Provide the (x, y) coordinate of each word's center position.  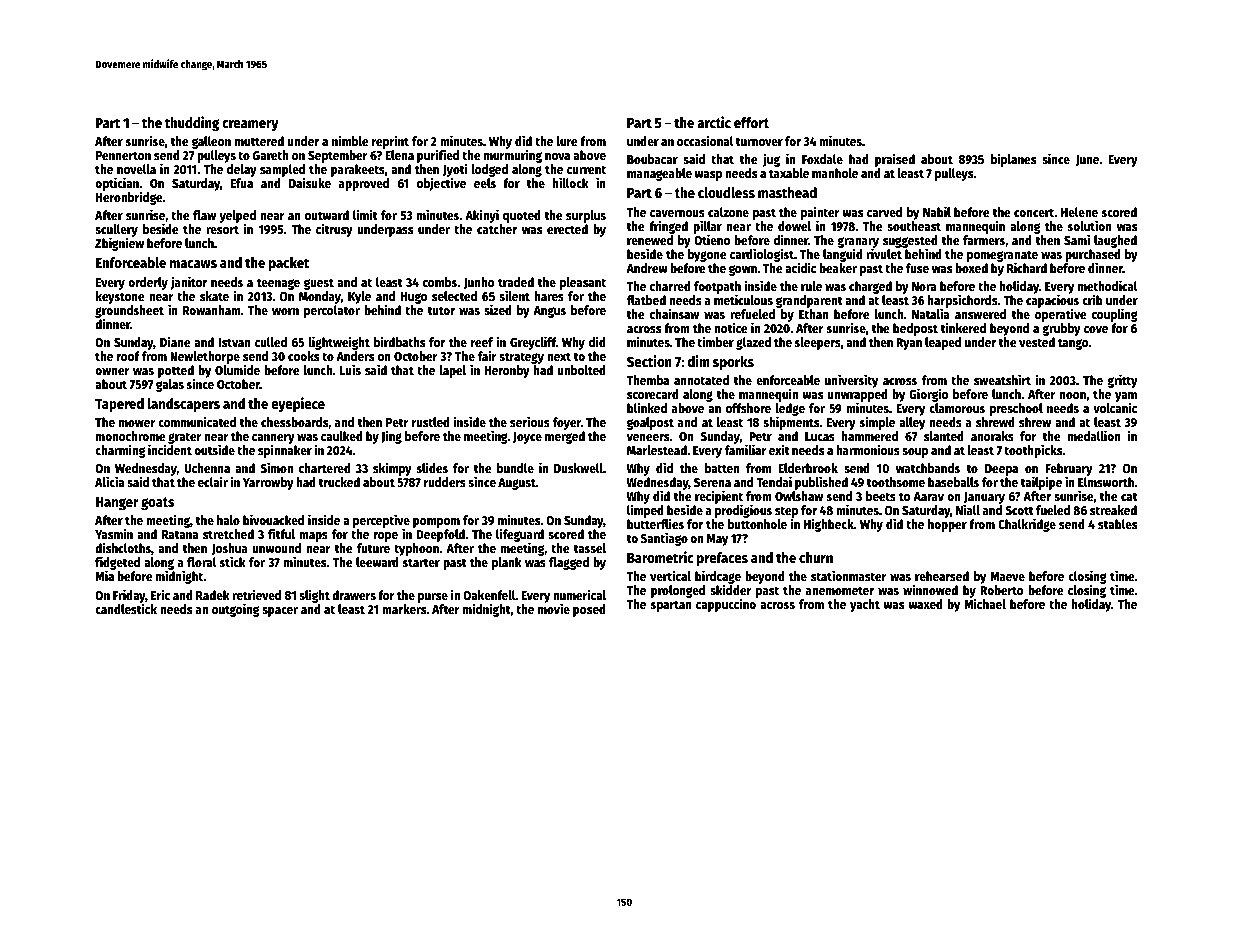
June (1087, 160)
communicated (197, 421)
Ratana (180, 534)
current (586, 169)
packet (289, 264)
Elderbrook (808, 468)
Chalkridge (1027, 525)
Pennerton (123, 155)
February (1069, 470)
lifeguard (520, 535)
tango (1073, 344)
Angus (549, 312)
